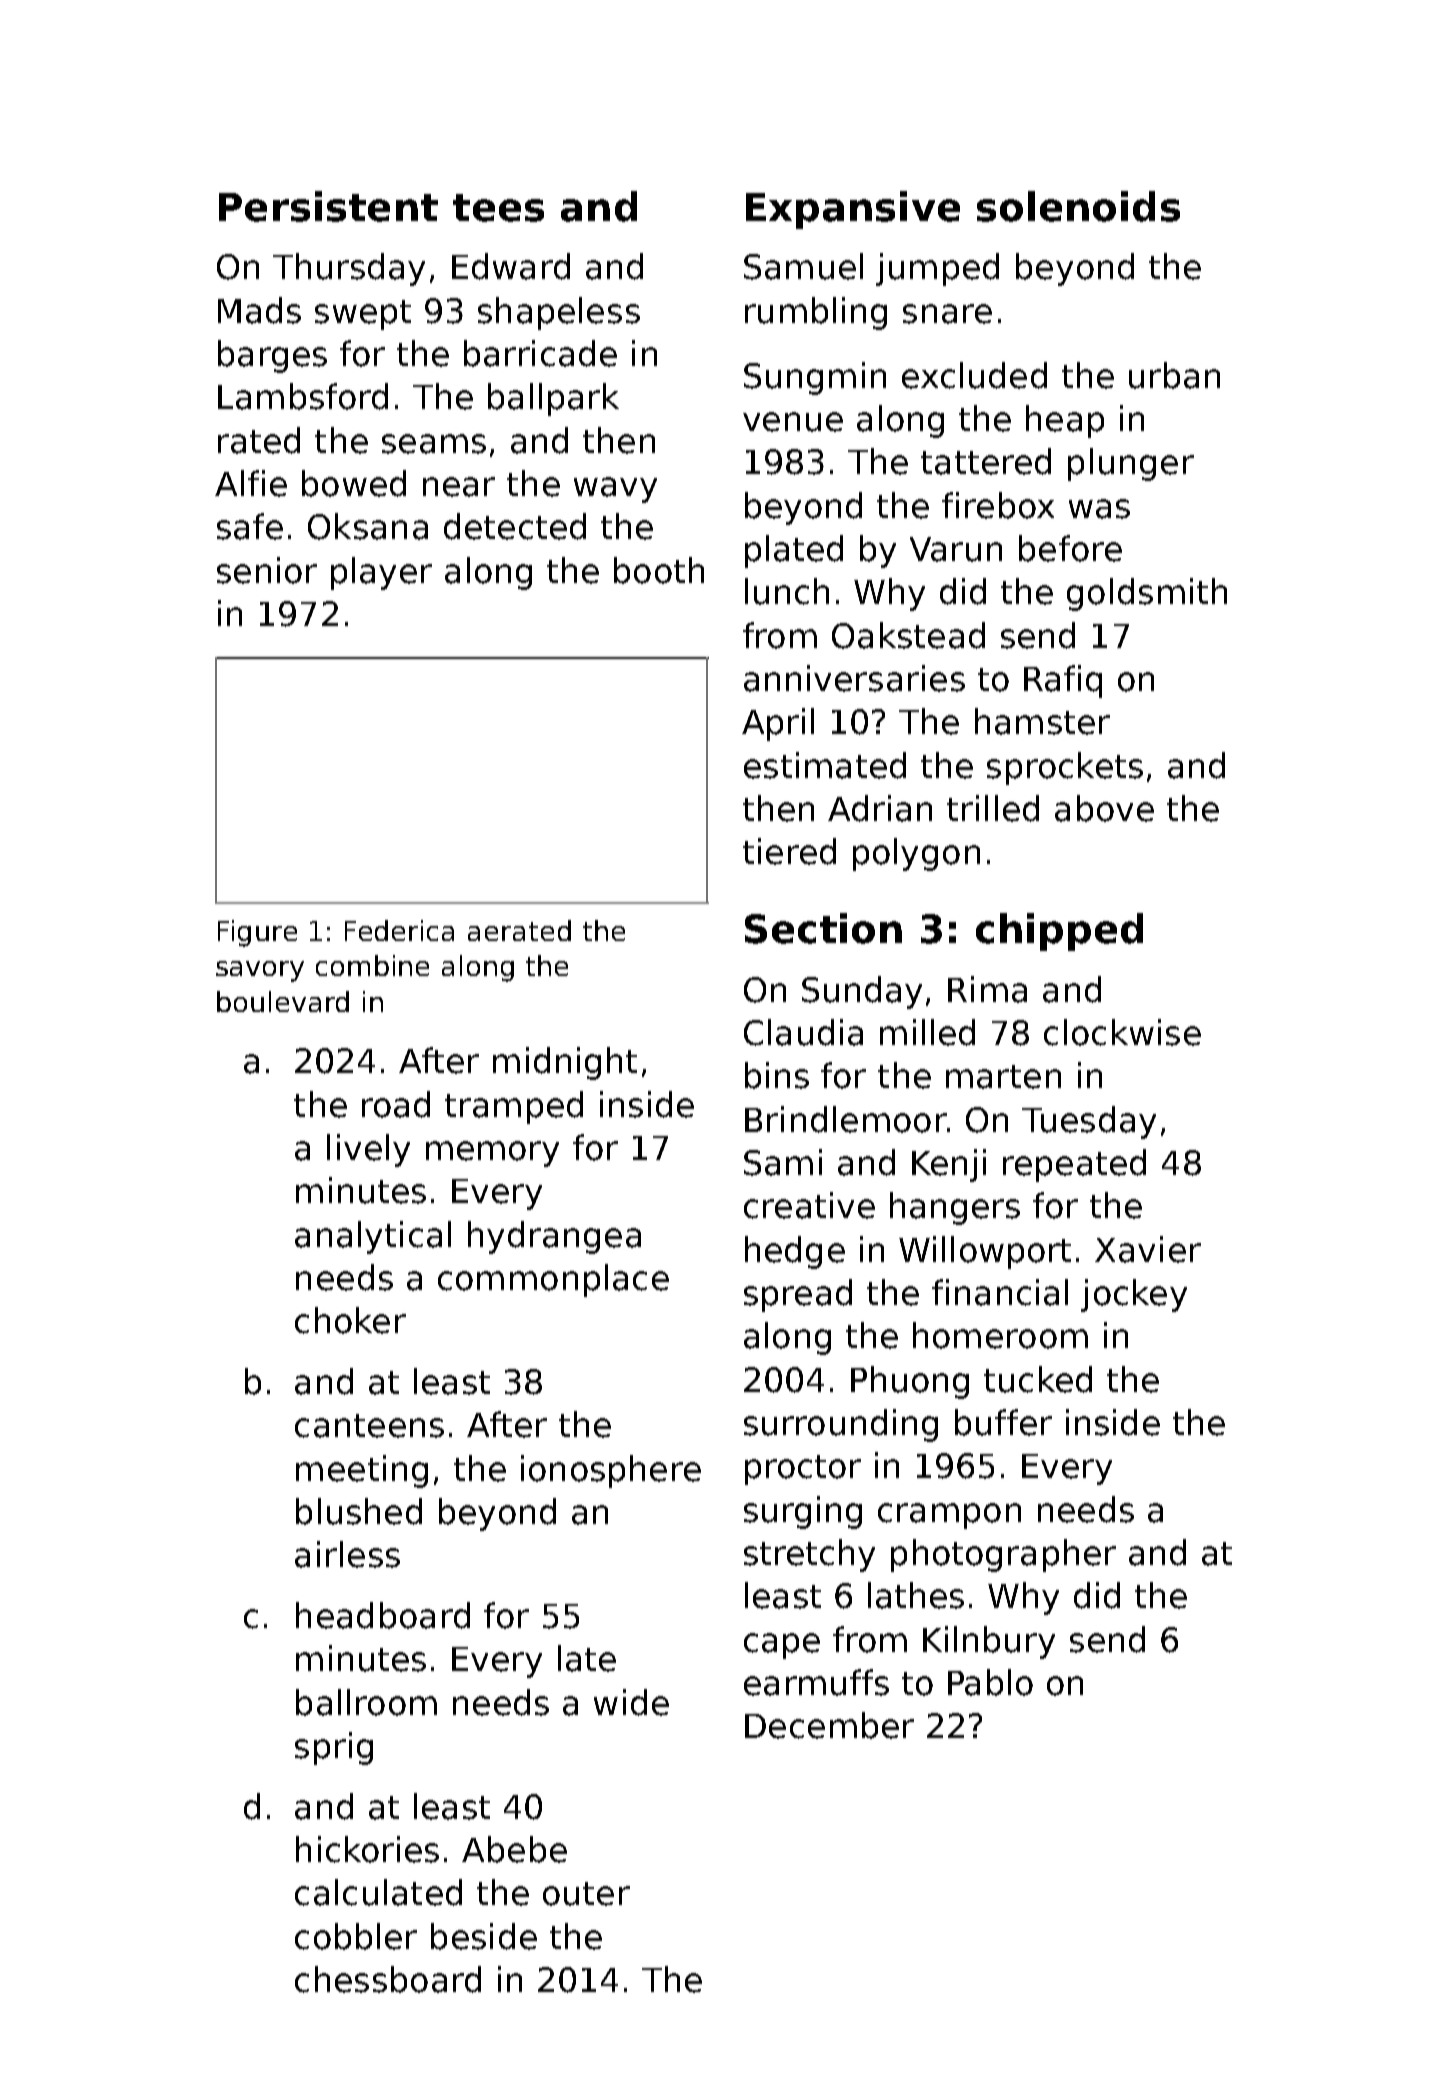  I want to click on clockwise, so click(1122, 1032).
